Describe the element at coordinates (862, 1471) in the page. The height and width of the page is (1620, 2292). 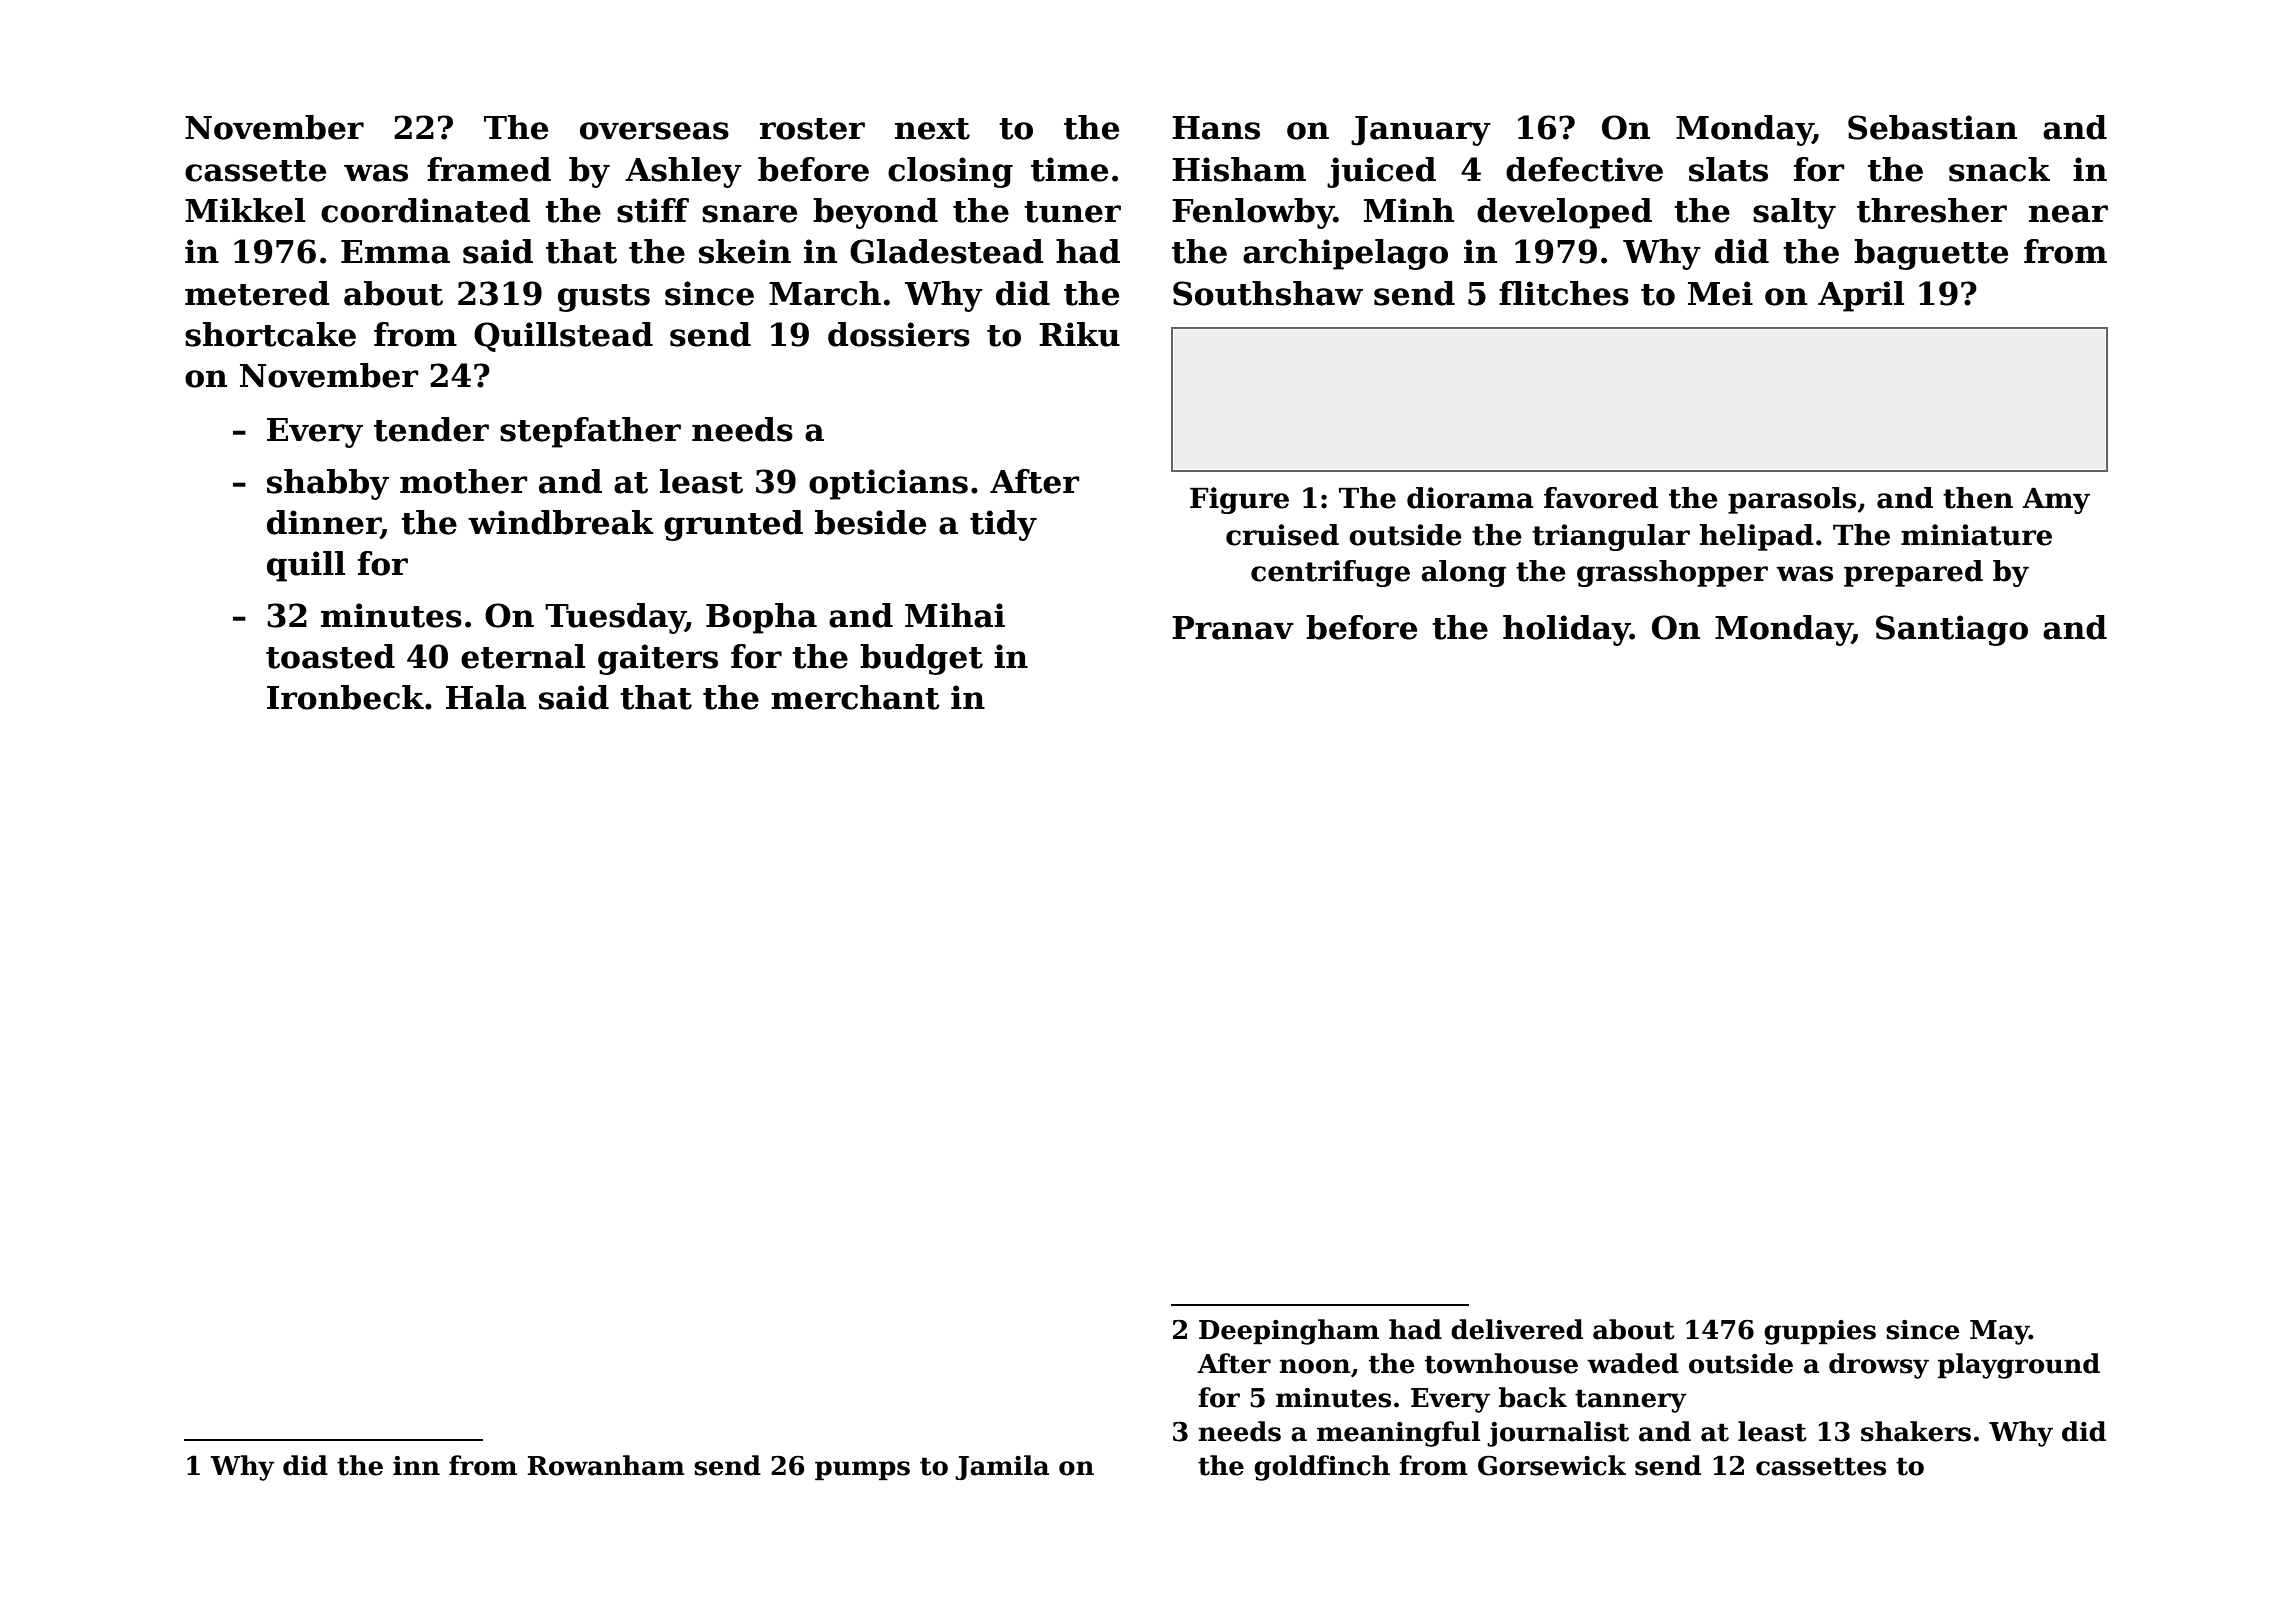
I see `pumps` at that location.
